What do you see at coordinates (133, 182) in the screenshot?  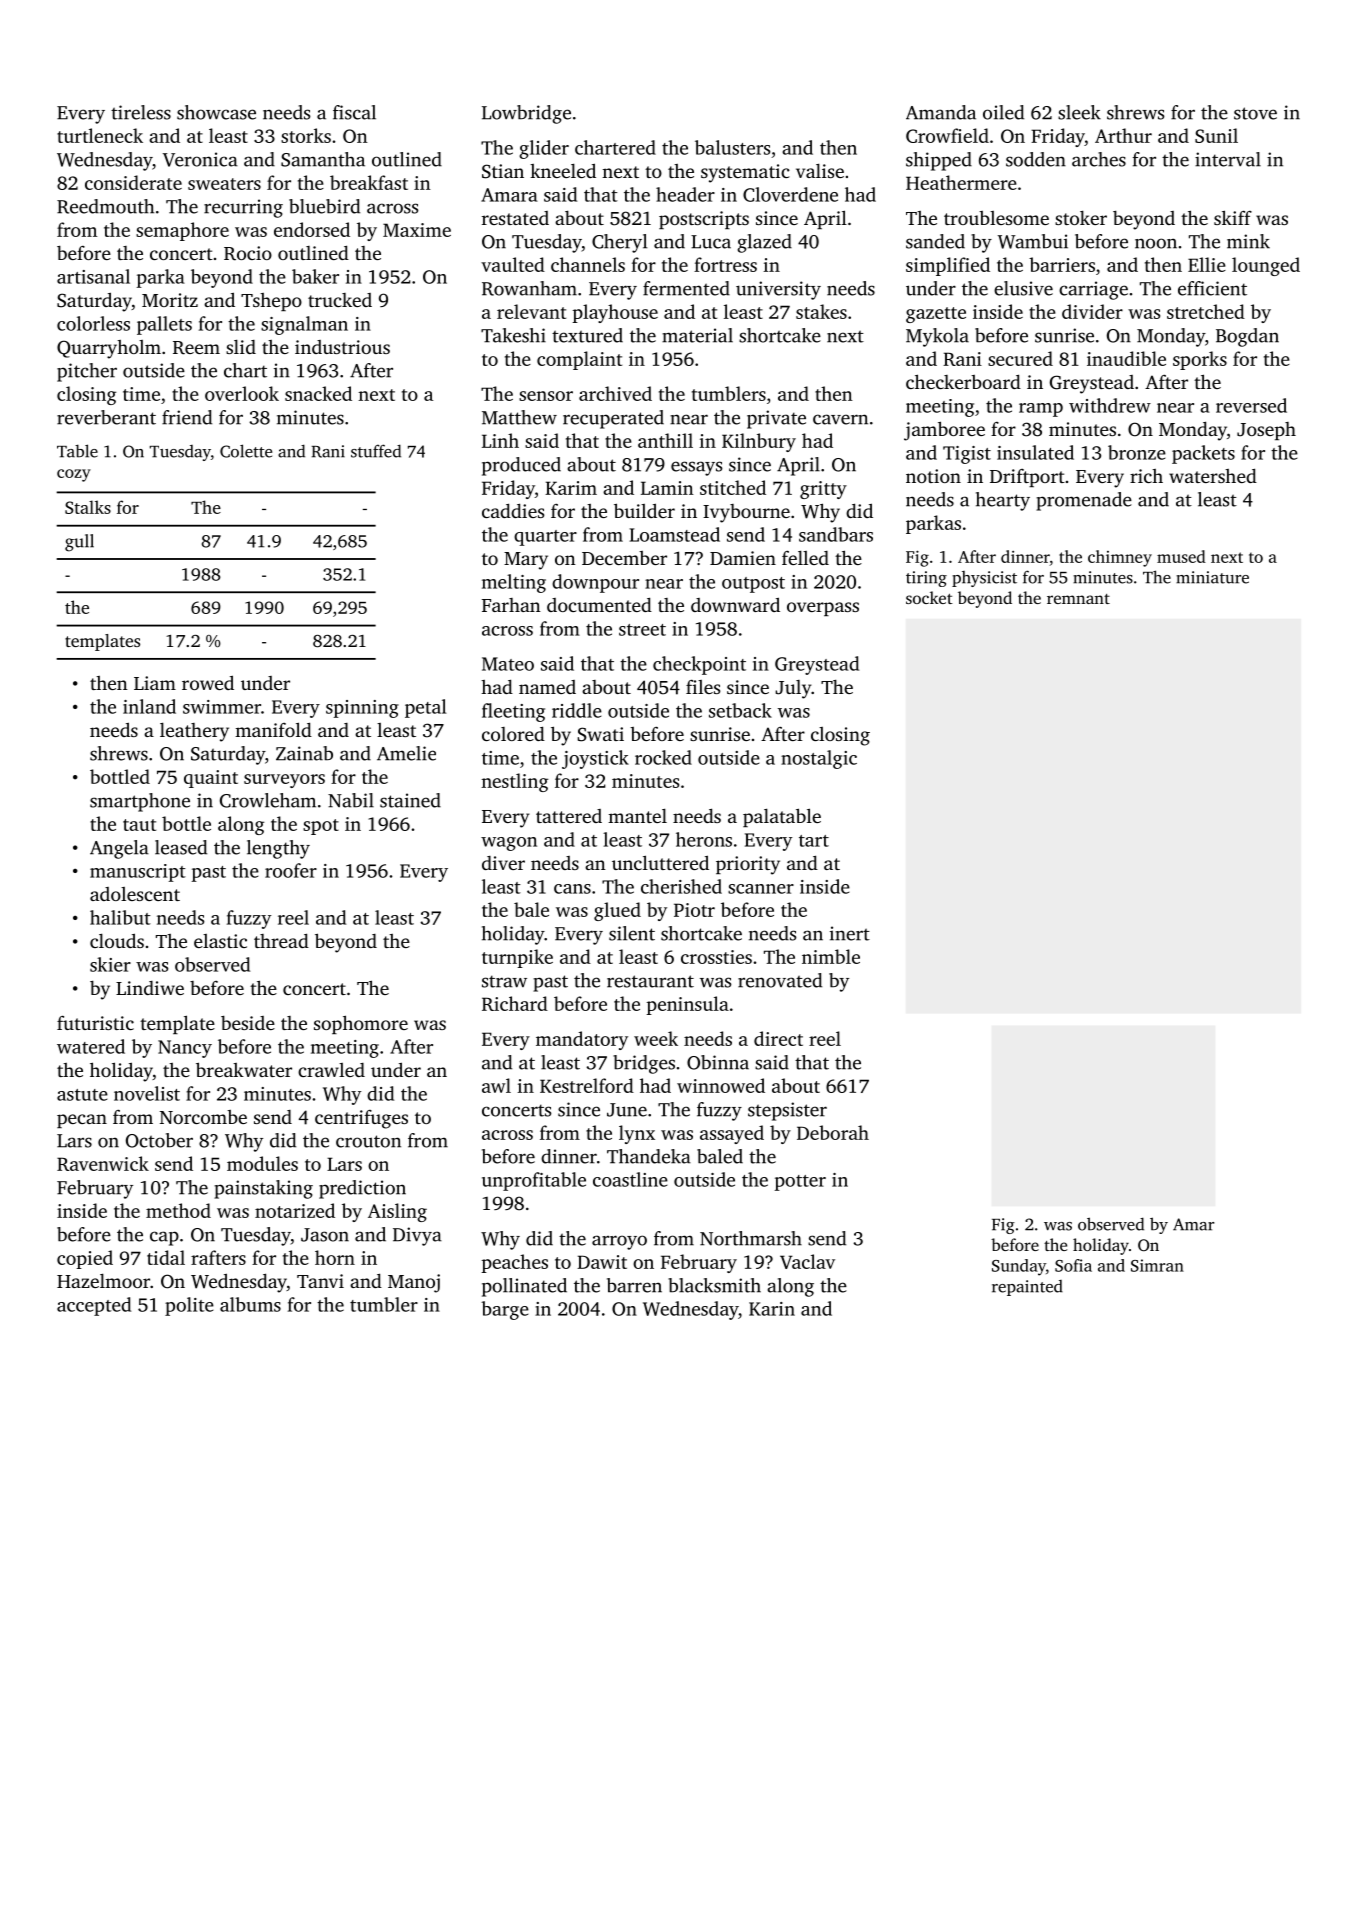 I see `considerate` at bounding box center [133, 182].
